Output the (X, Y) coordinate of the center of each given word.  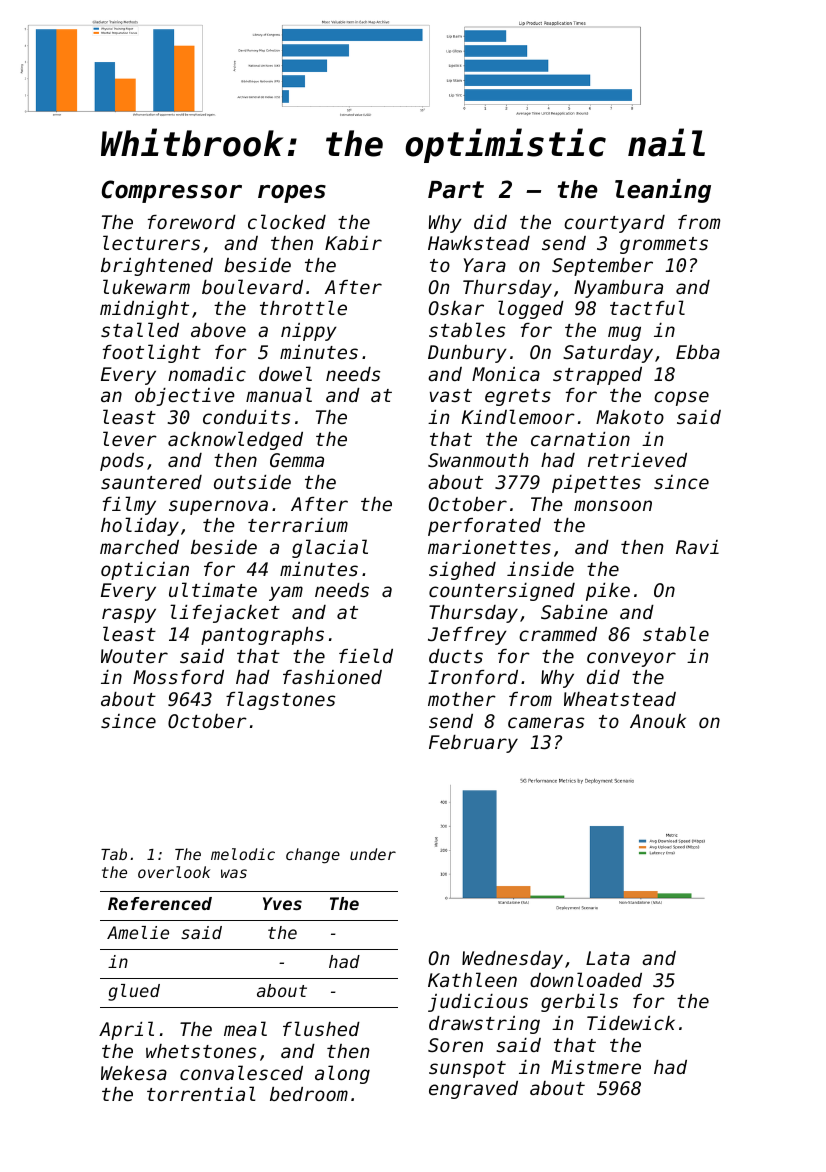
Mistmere (596, 1067)
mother (462, 699)
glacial (330, 548)
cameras (546, 722)
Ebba (698, 352)
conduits (246, 417)
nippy (309, 332)
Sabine (574, 612)
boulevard (252, 286)
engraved (473, 1090)
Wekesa (134, 1073)
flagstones (280, 700)
